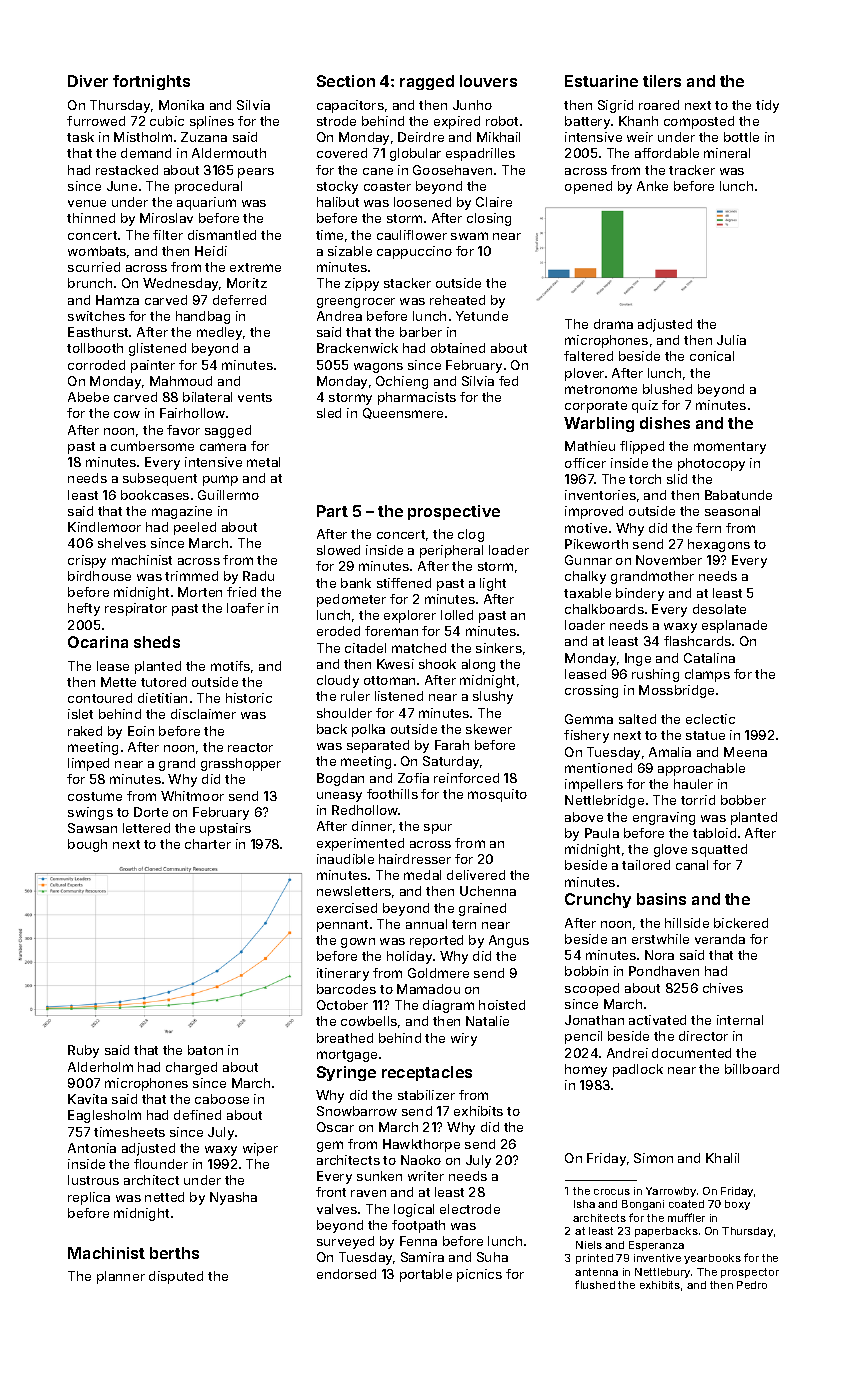 The height and width of the image is (1400, 849). Describe the element at coordinates (592, 989) in the image. I see `scooped` at that location.
